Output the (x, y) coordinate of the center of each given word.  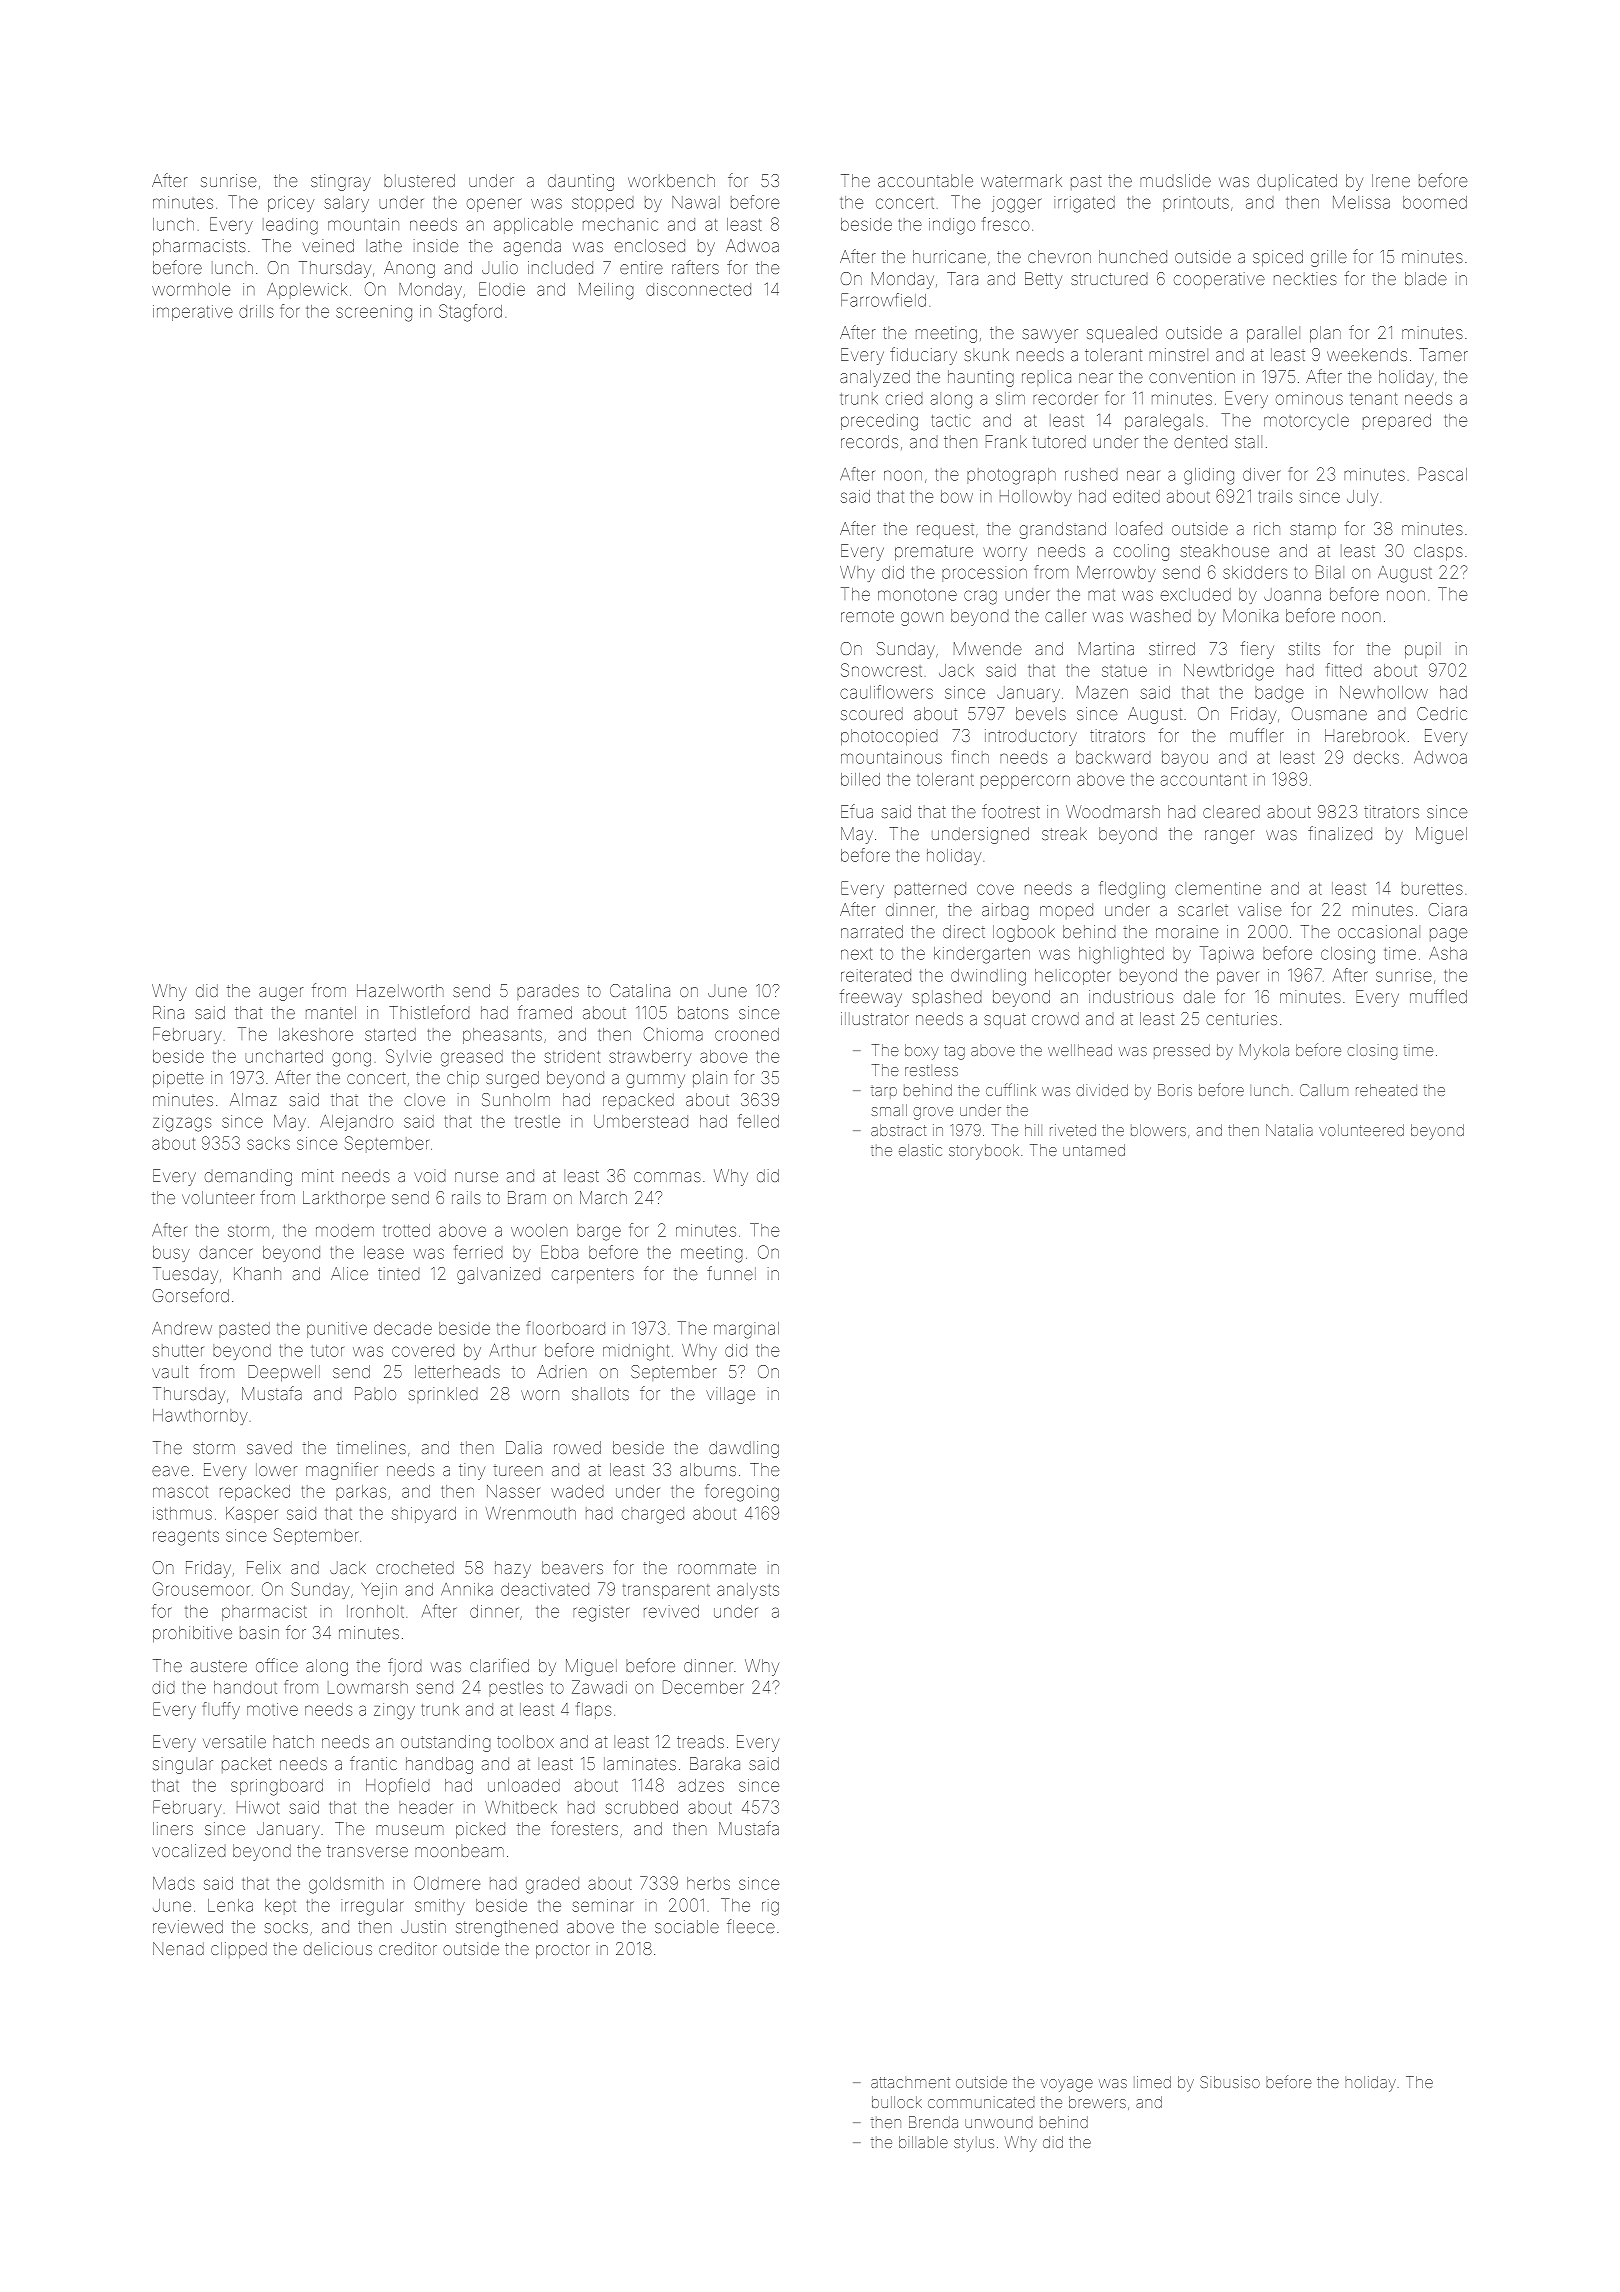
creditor (408, 1948)
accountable (925, 180)
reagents (186, 1538)
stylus (974, 2144)
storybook (984, 1152)
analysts (748, 1591)
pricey (291, 204)
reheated (1386, 1090)
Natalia (1289, 1130)
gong (351, 1059)
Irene (1391, 180)
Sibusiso (1230, 2082)
